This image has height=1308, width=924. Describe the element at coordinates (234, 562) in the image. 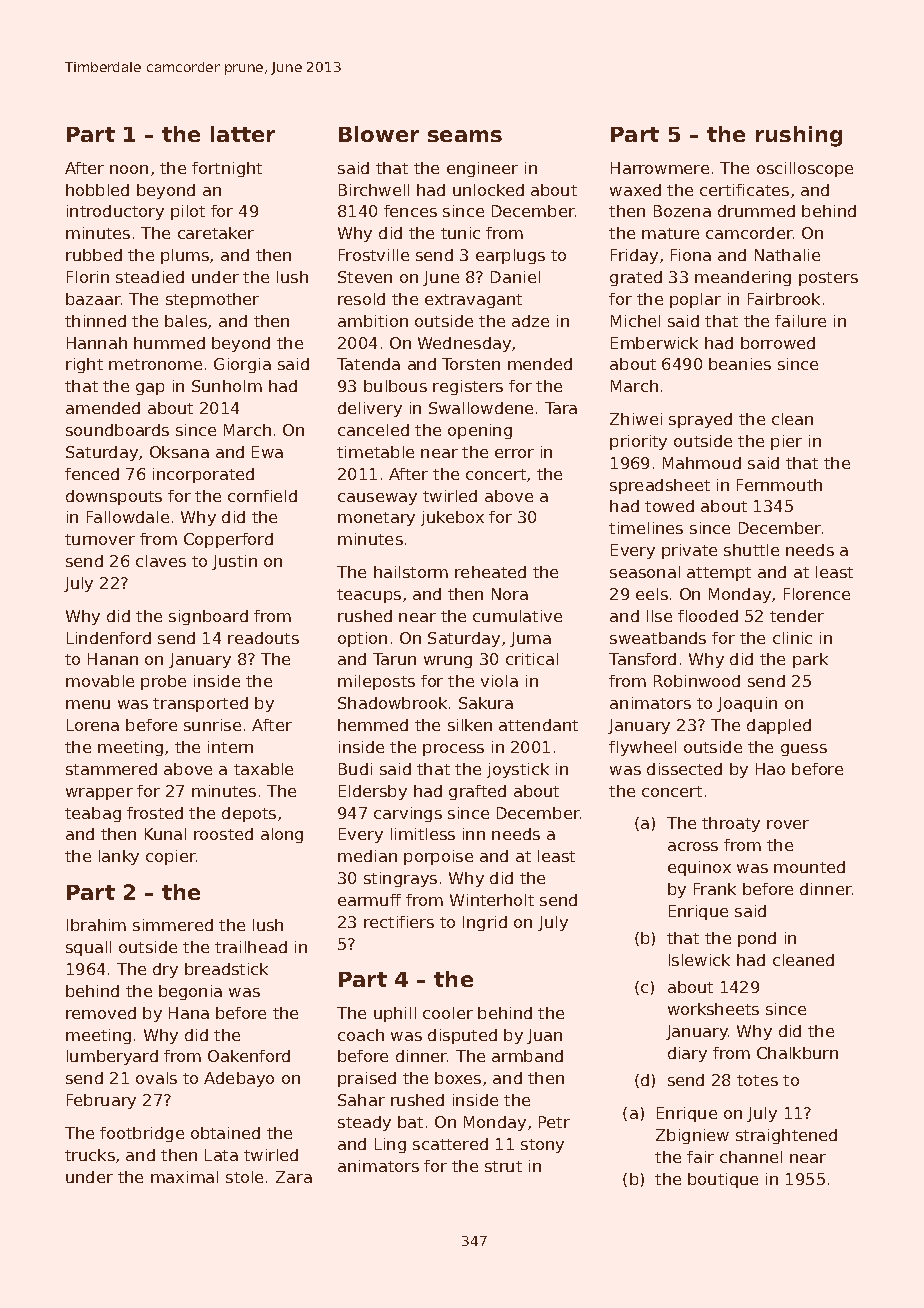

I see `Justin` at that location.
